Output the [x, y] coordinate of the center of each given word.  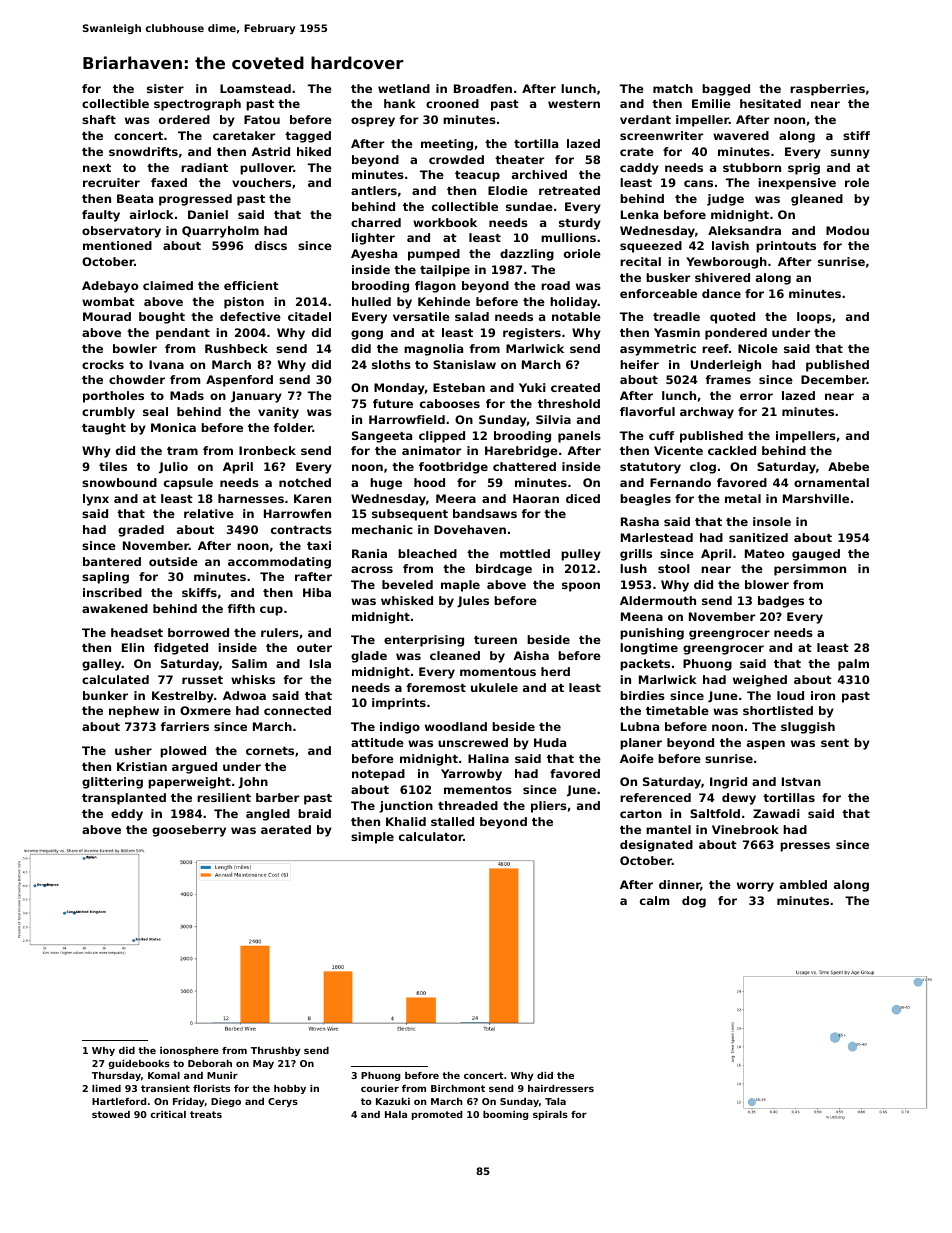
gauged [816, 555]
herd [555, 671]
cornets [270, 751]
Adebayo [110, 287]
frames [728, 379]
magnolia [433, 350]
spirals [550, 1115]
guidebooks [139, 1064]
